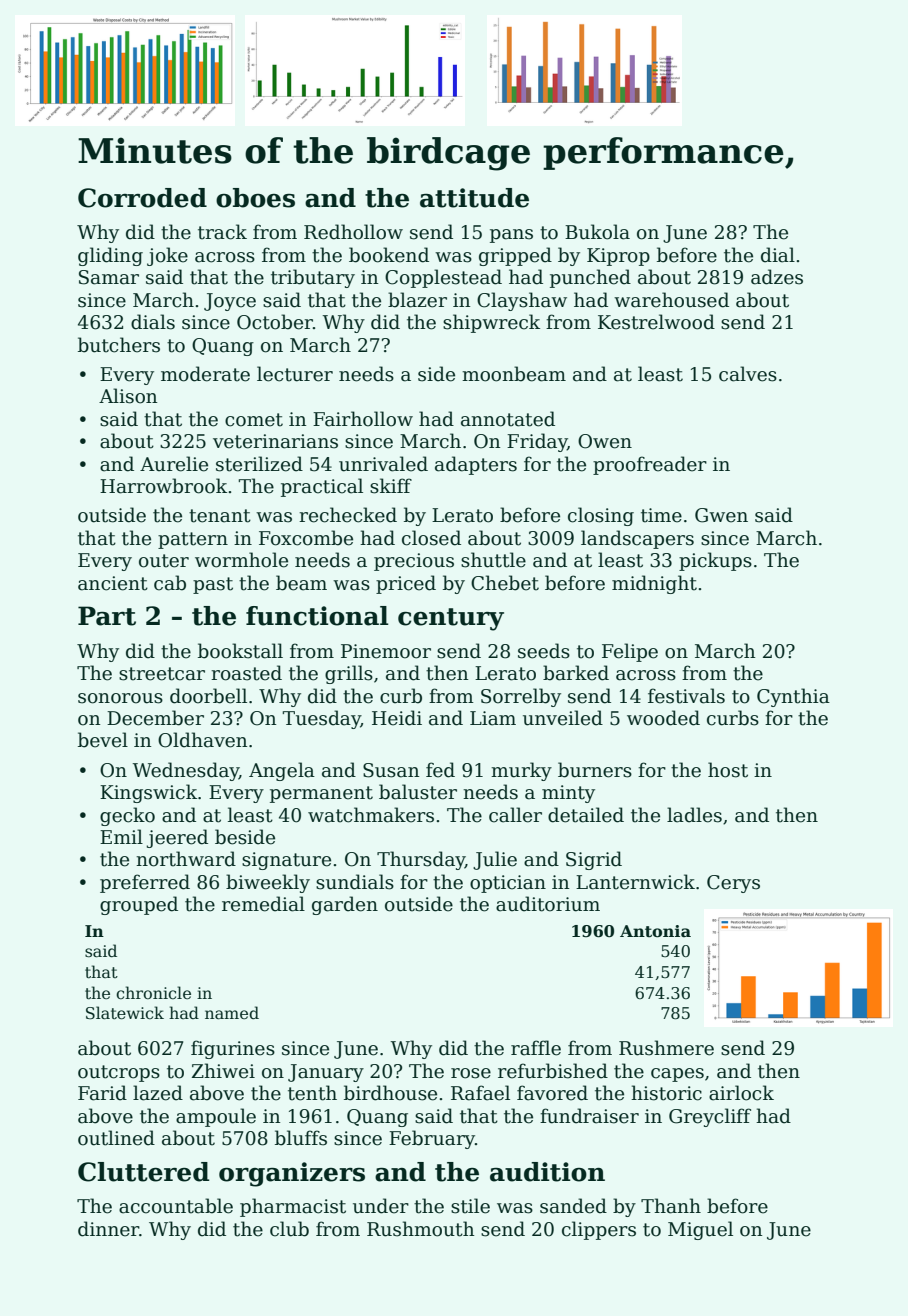 Image resolution: width=908 pixels, height=1316 pixels. What do you see at coordinates (110, 256) in the page?
I see `gliding` at bounding box center [110, 256].
